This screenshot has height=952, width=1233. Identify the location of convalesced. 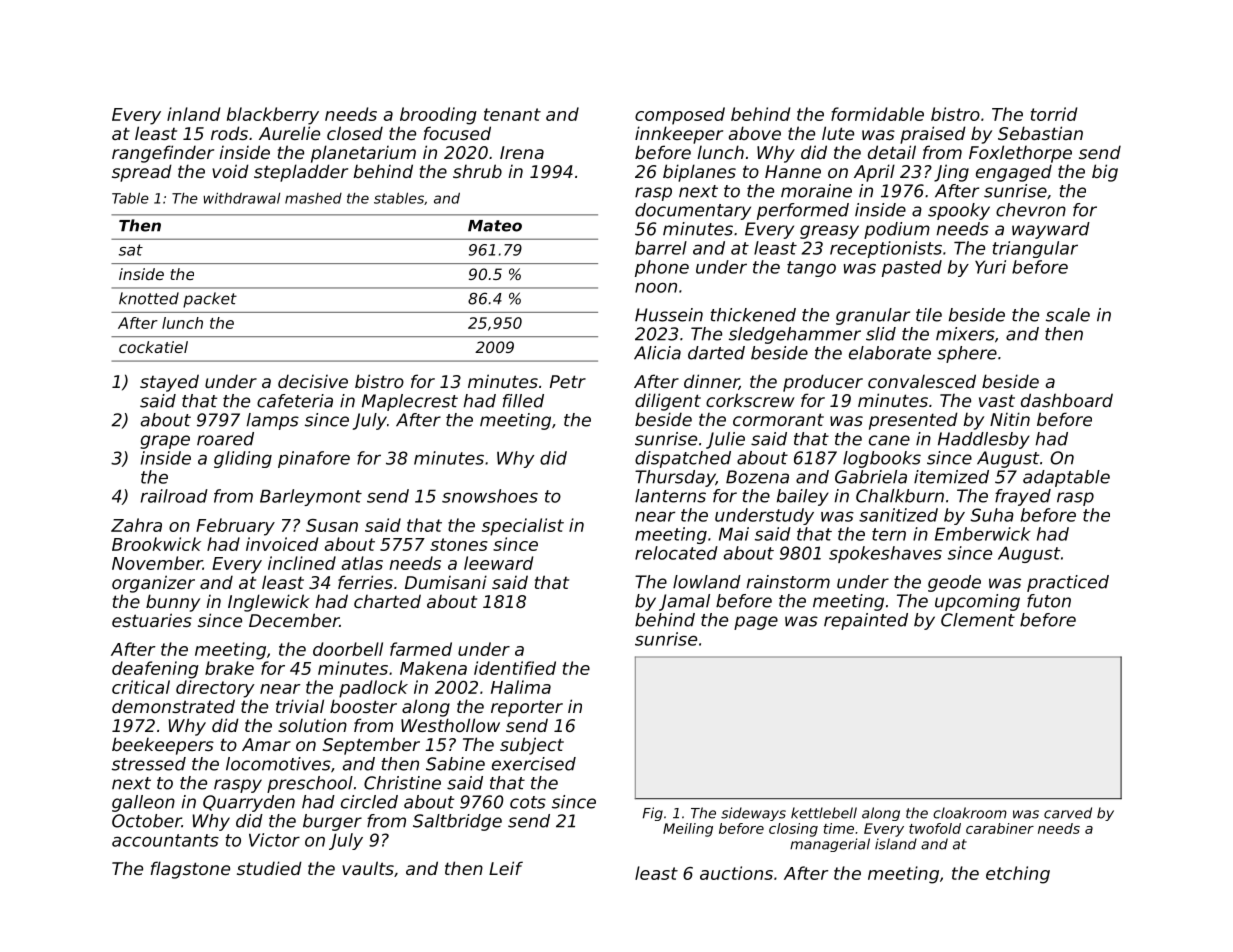
(922, 381).
